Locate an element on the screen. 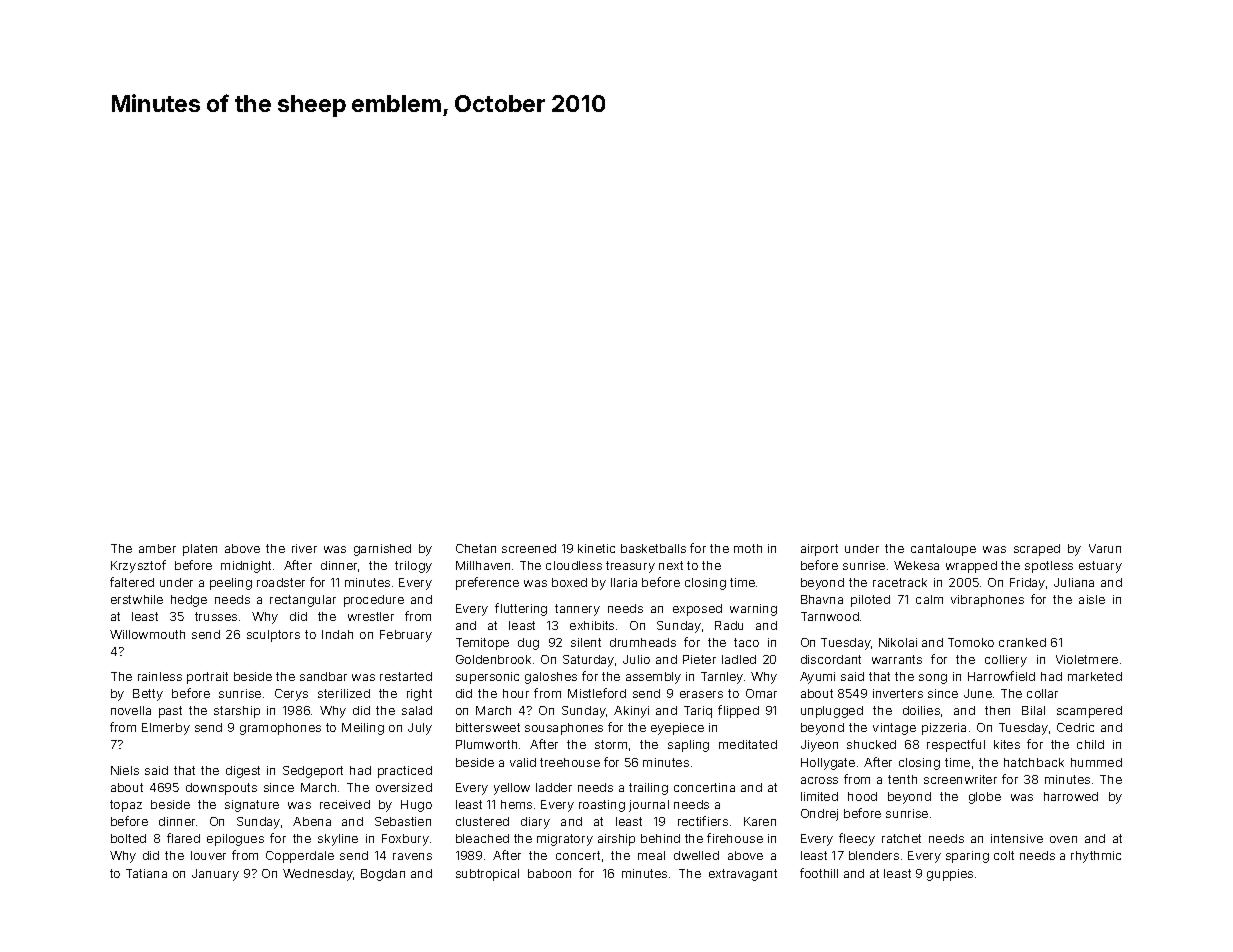 The height and width of the screenshot is (952, 1233). flipped is located at coordinates (738, 711).
